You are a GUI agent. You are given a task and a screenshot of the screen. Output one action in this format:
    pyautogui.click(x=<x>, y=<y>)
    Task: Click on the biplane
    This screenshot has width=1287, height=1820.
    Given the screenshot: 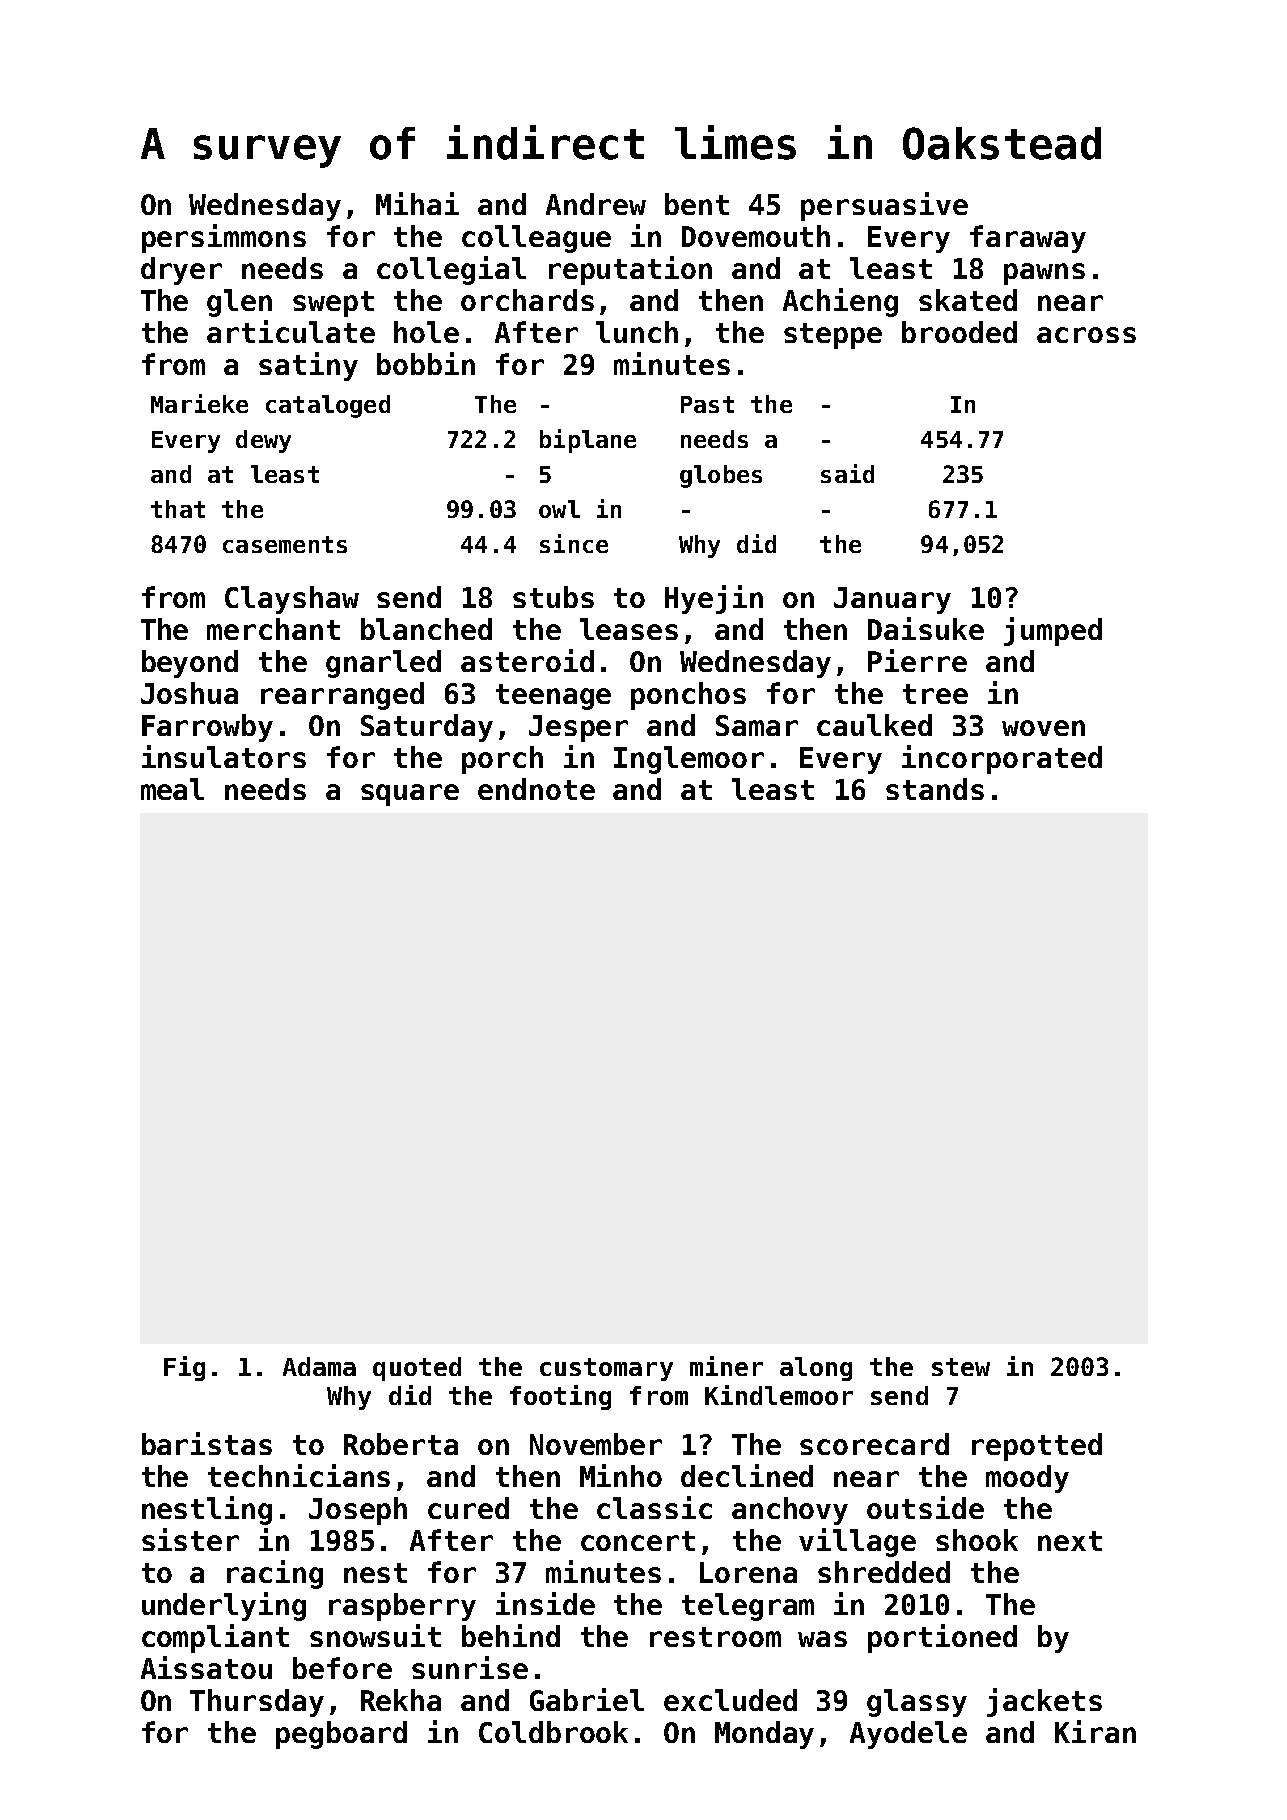 What is the action you would take?
    pyautogui.click(x=588, y=441)
